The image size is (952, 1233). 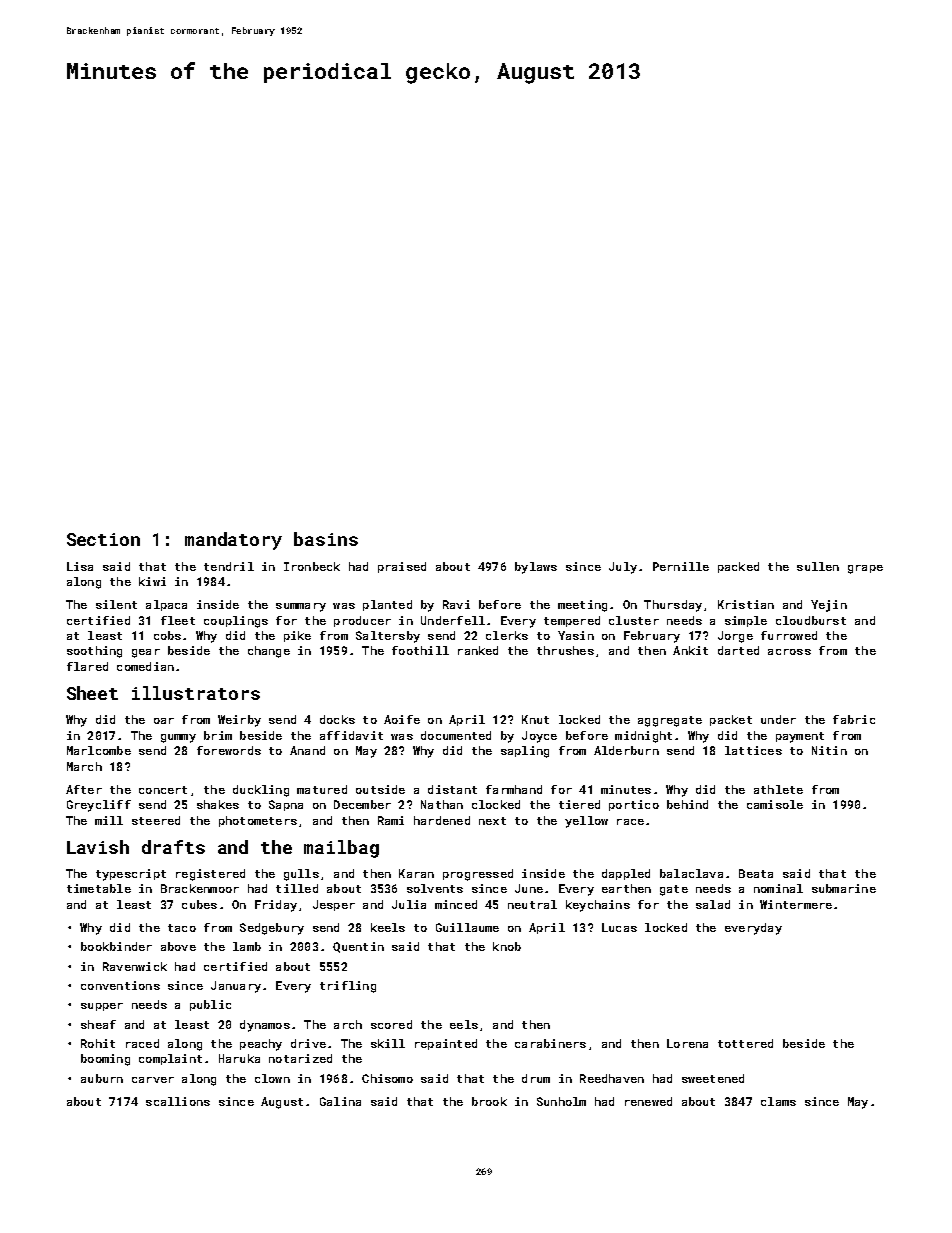 I want to click on booming, so click(x=105, y=1060).
